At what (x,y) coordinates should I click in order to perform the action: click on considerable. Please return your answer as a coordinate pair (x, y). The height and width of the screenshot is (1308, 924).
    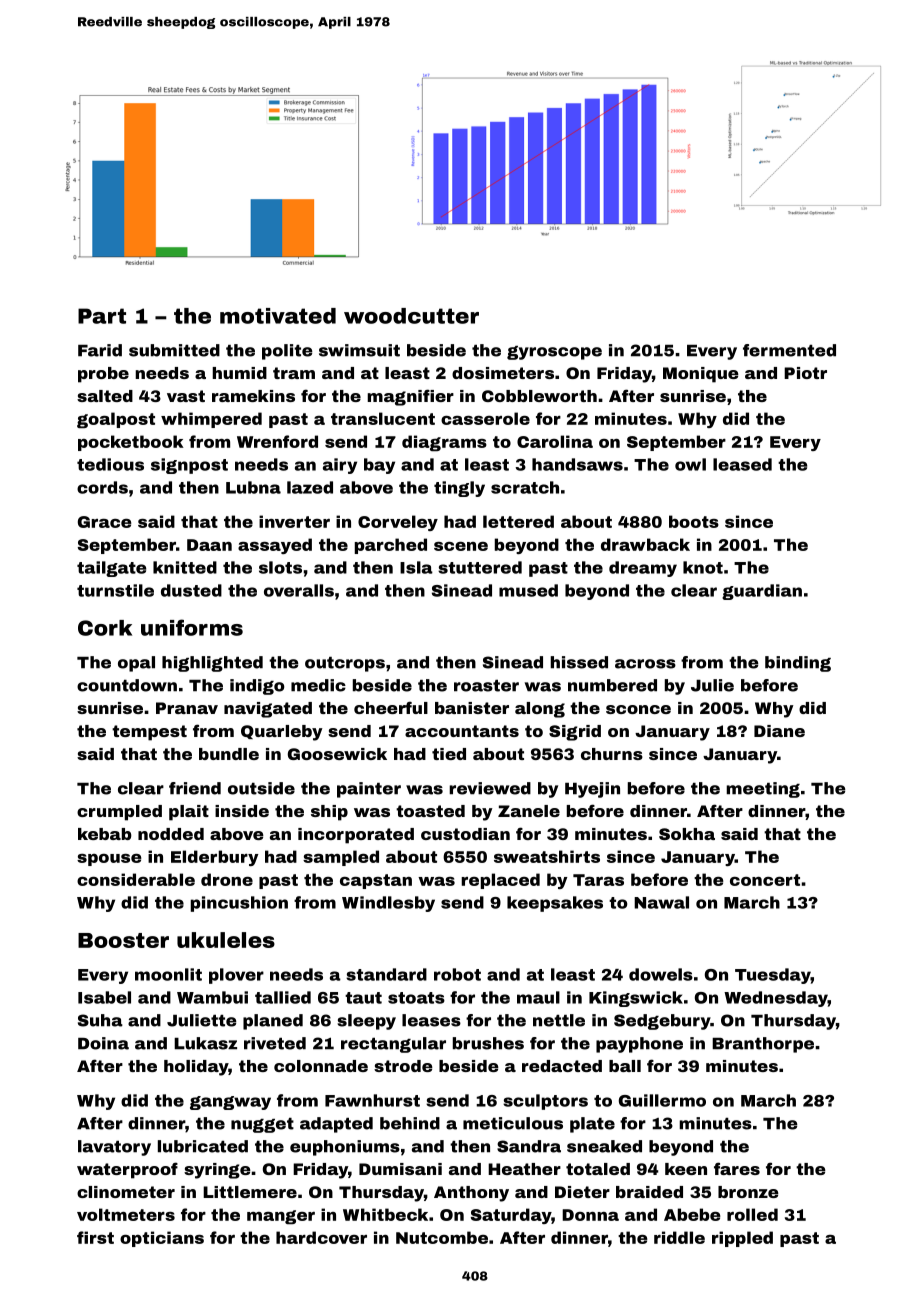
    Looking at the image, I should click on (136, 879).
